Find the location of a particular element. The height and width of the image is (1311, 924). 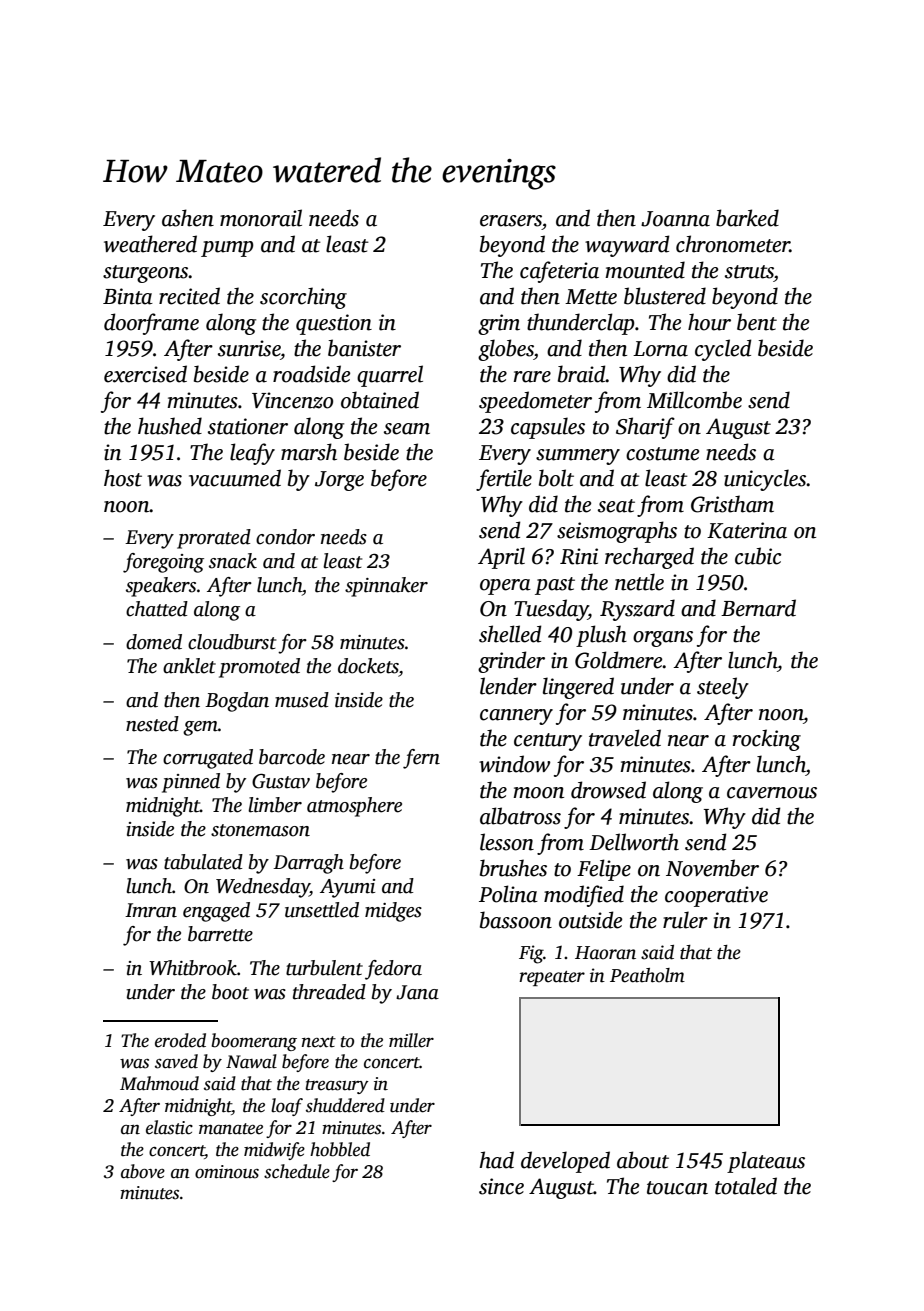

above is located at coordinates (143, 1171).
